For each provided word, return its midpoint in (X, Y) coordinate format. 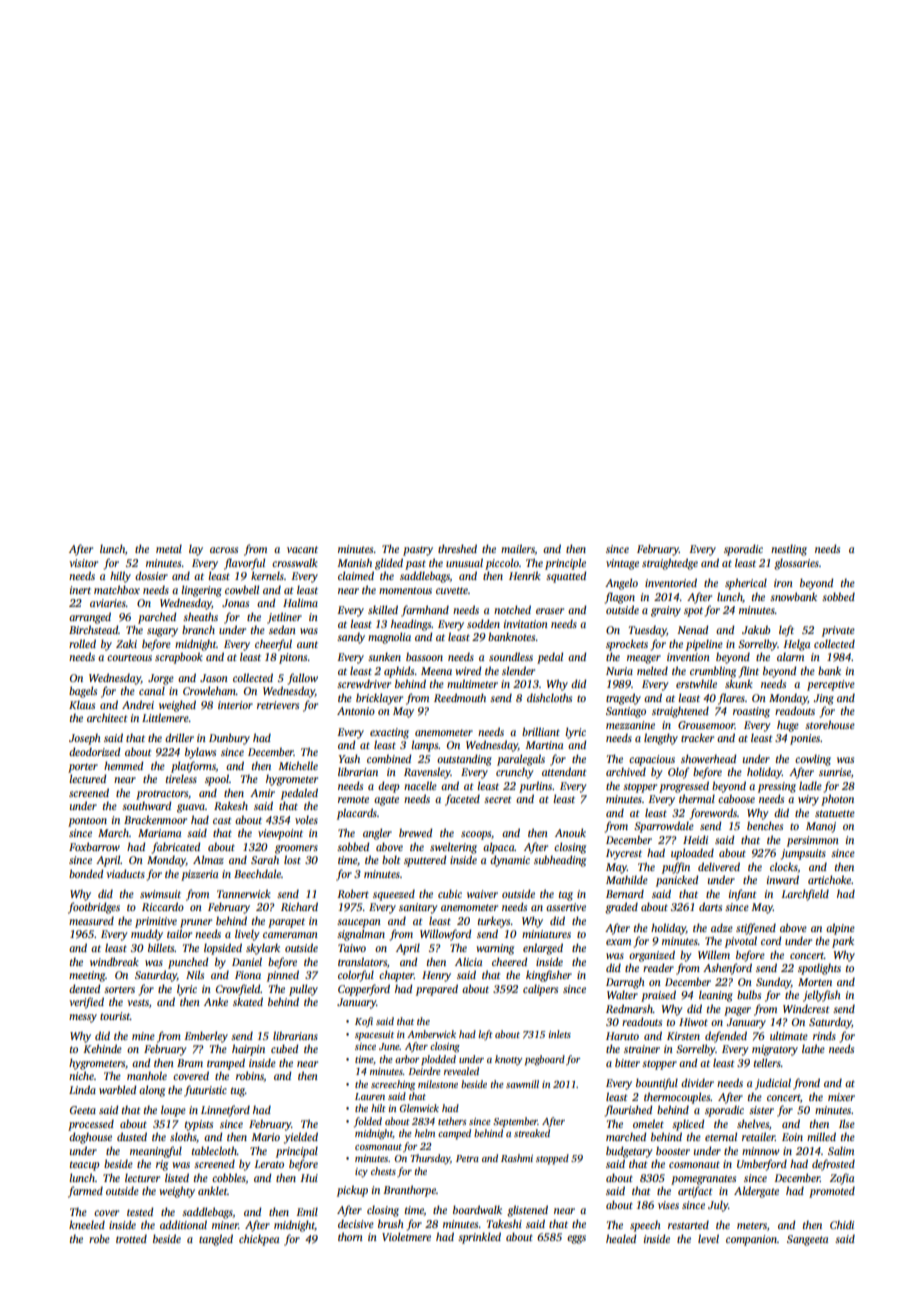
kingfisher (549, 976)
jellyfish (822, 996)
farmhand (425, 611)
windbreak (114, 961)
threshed (457, 548)
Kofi (364, 1022)
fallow (303, 679)
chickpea (259, 1240)
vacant (302, 549)
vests (138, 1002)
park (843, 942)
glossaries (796, 564)
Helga (796, 645)
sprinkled (479, 1238)
